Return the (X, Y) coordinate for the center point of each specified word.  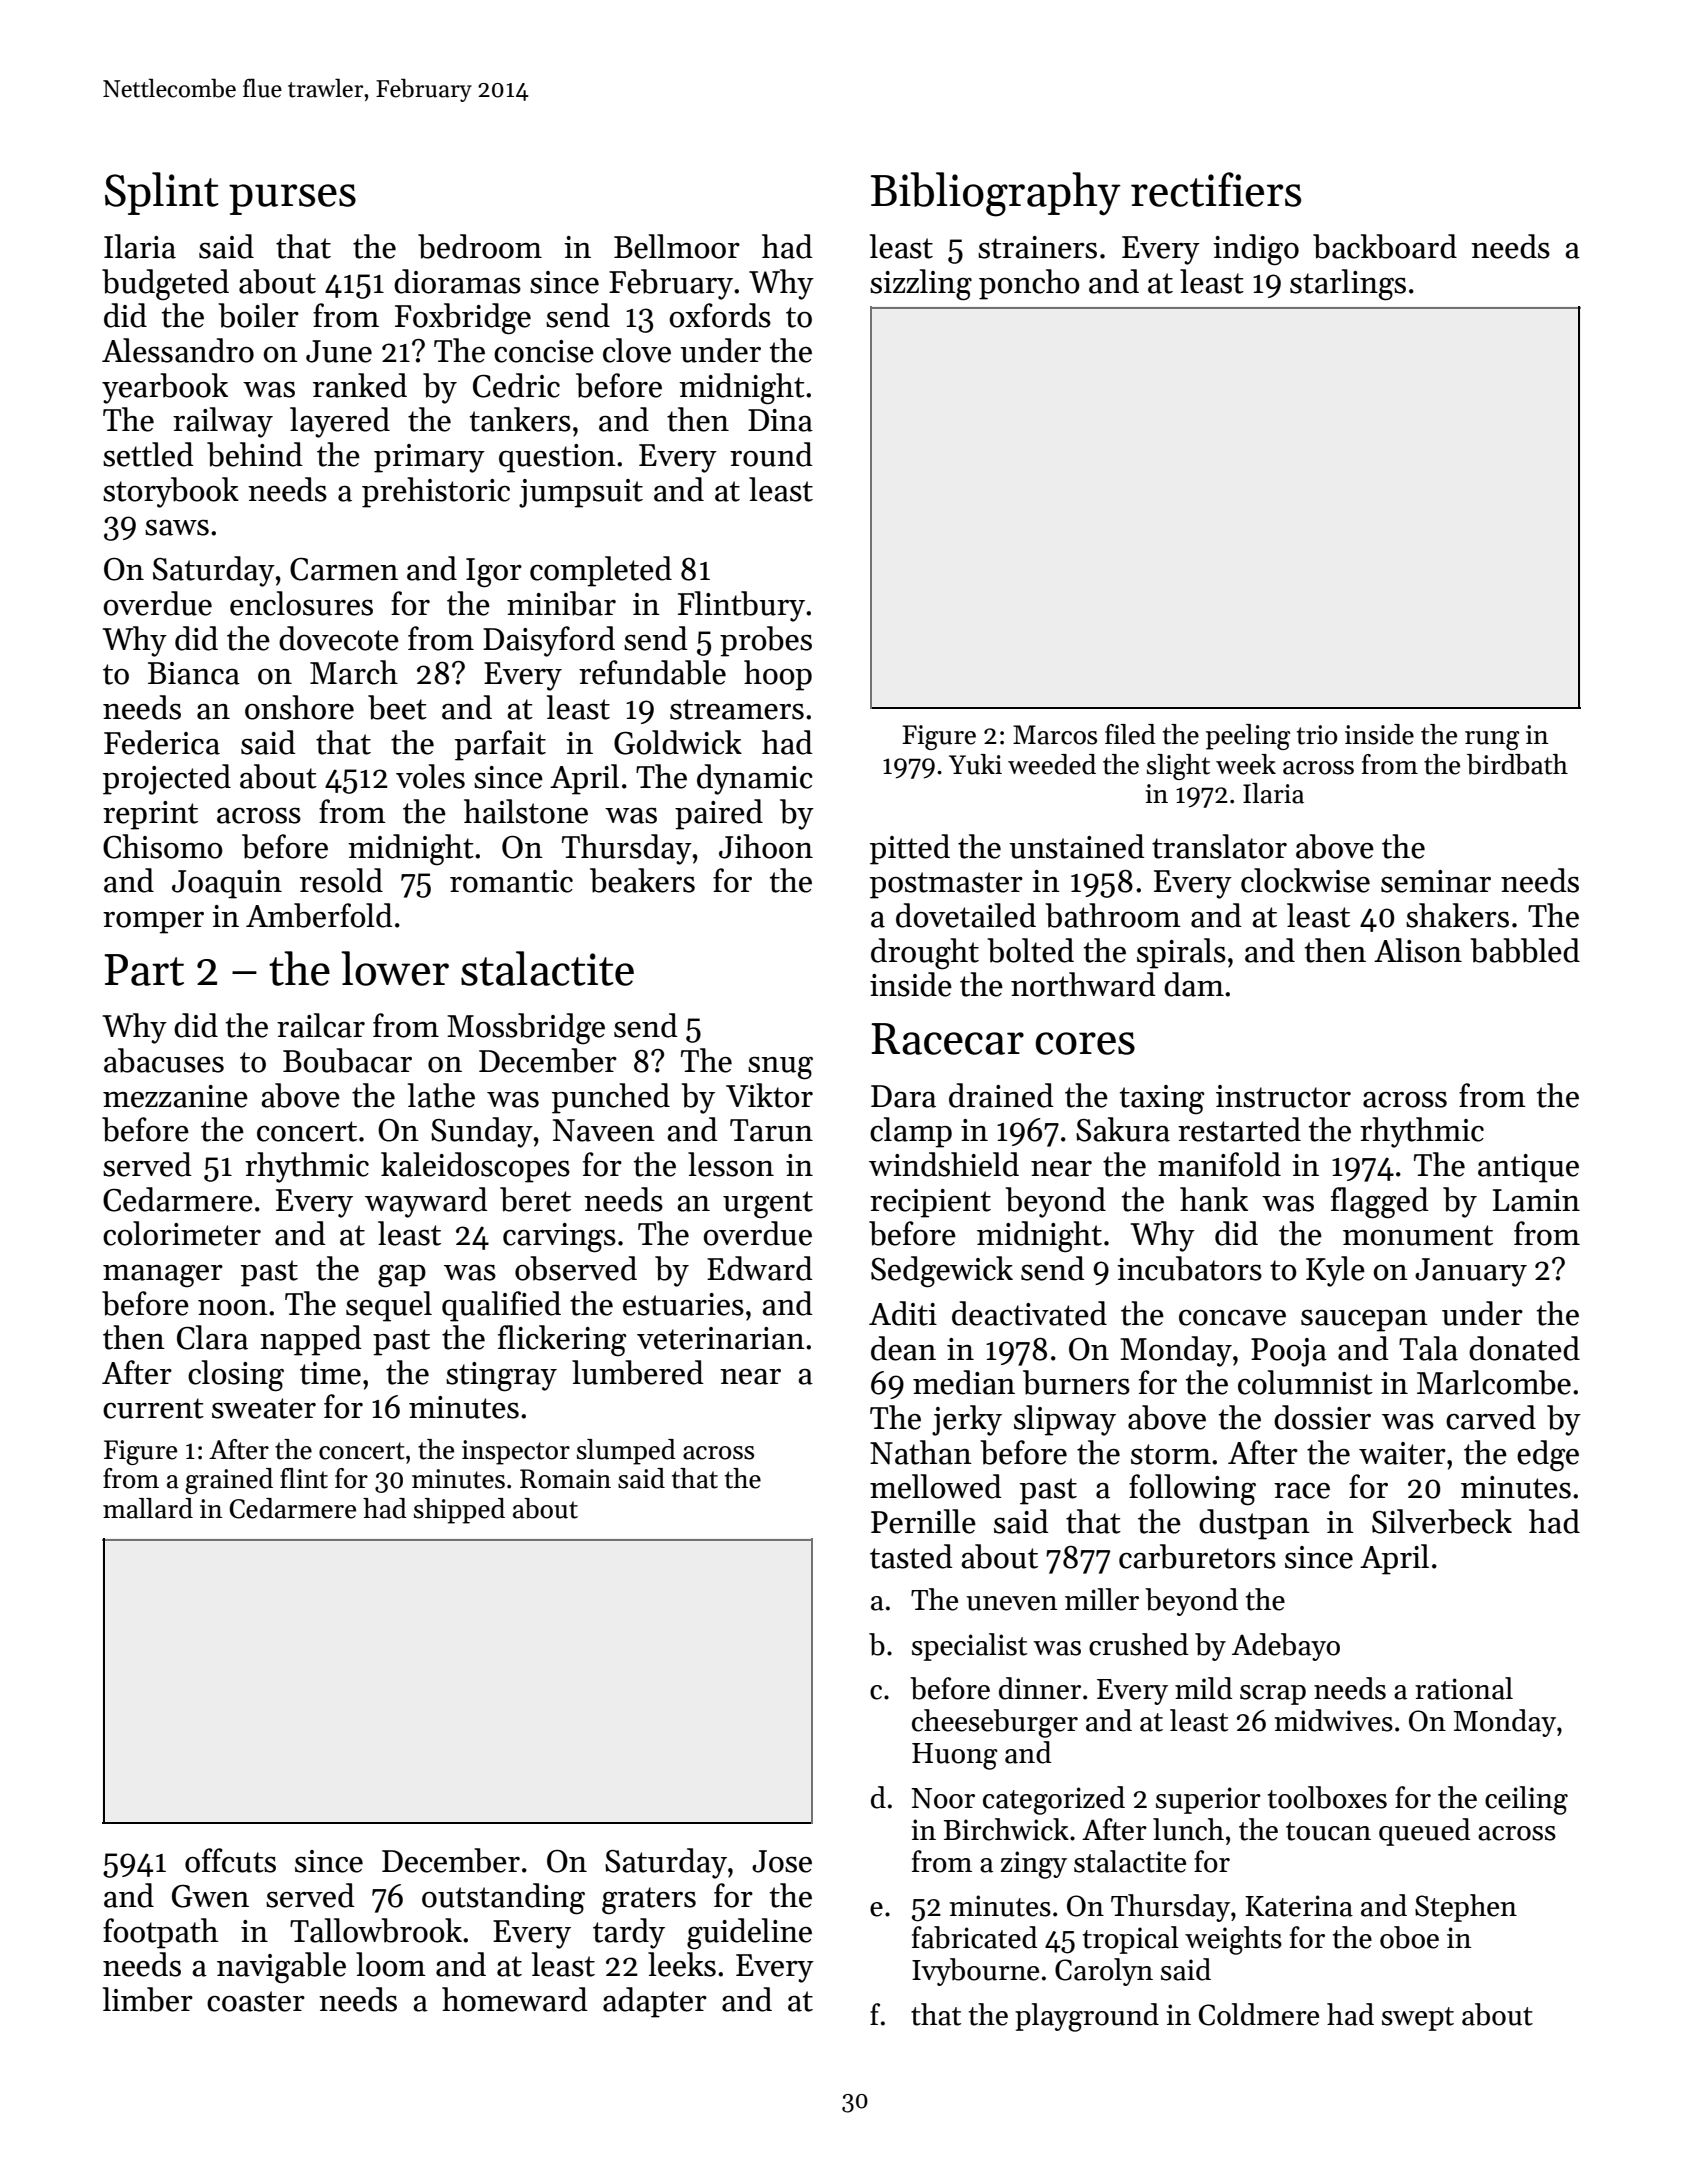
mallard (148, 1508)
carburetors (1197, 1556)
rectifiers (1216, 189)
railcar (321, 1025)
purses (292, 199)
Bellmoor (677, 246)
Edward (760, 1268)
